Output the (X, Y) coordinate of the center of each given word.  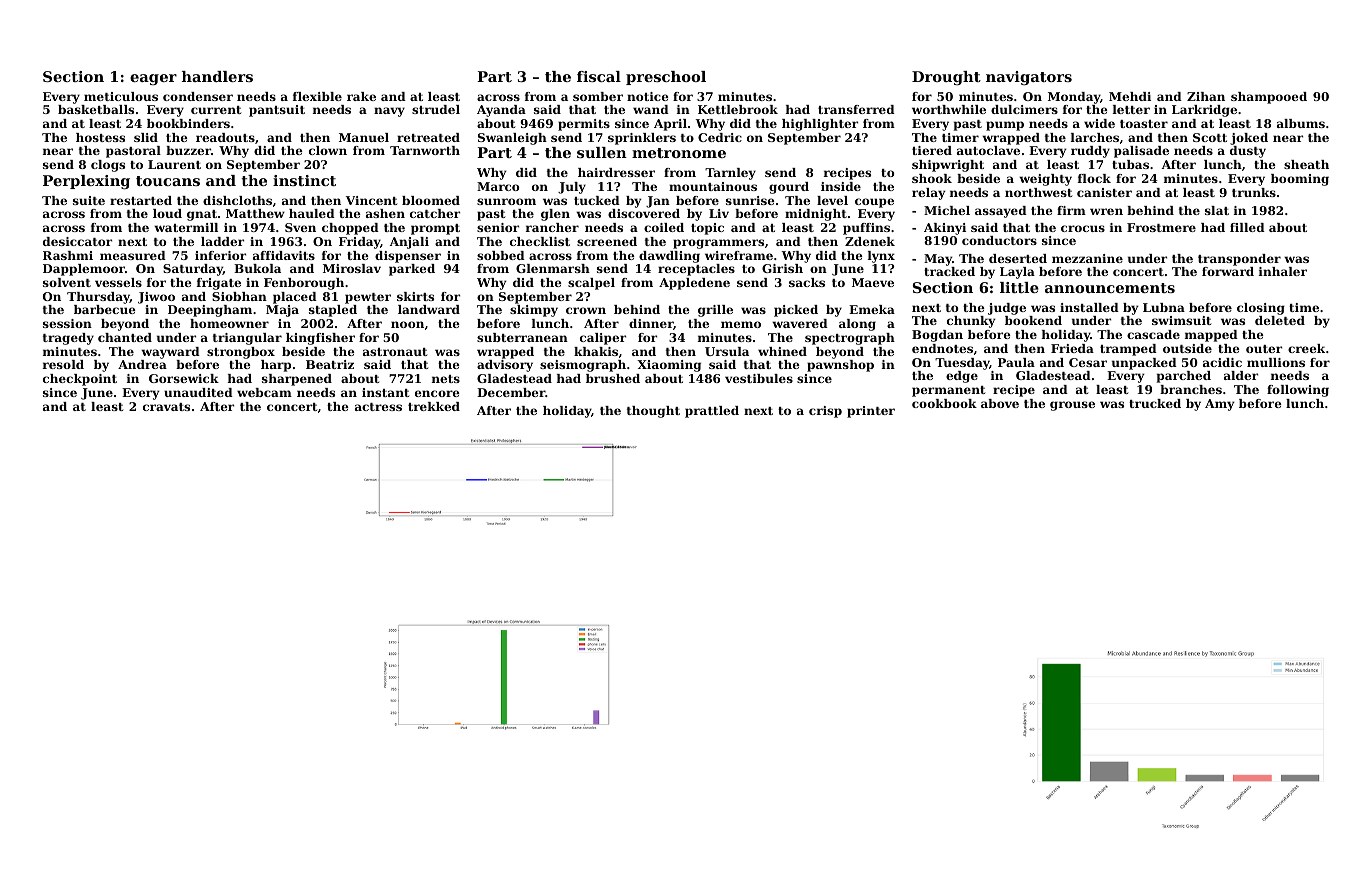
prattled (712, 412)
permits (584, 125)
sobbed (501, 255)
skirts (415, 296)
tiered (932, 150)
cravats (166, 407)
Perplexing (86, 182)
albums (1301, 123)
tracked (949, 271)
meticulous (121, 96)
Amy (1220, 405)
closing (1261, 309)
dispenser (408, 257)
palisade (1141, 152)
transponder (1239, 260)
